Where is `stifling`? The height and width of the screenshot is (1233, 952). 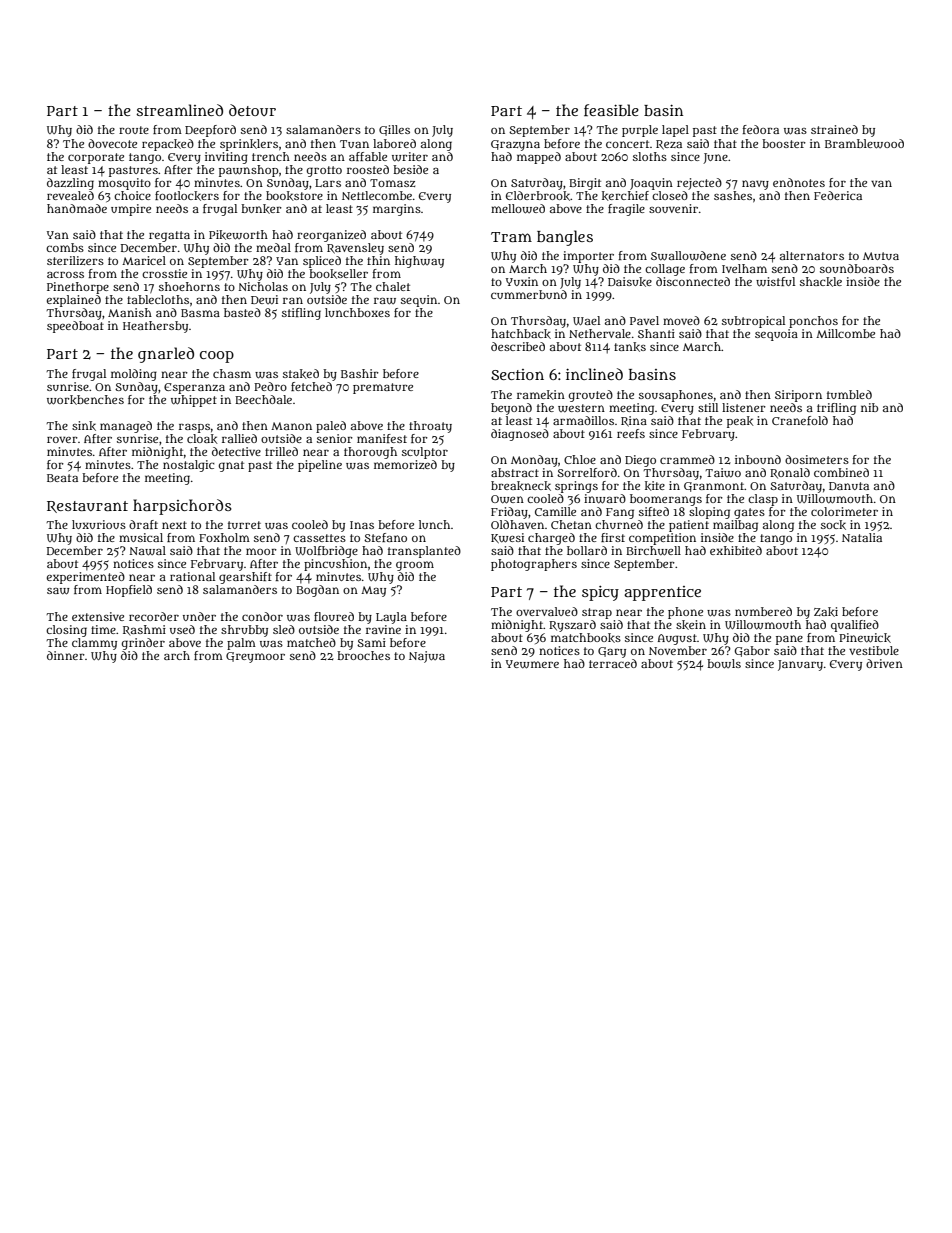 stifling is located at coordinates (301, 314).
